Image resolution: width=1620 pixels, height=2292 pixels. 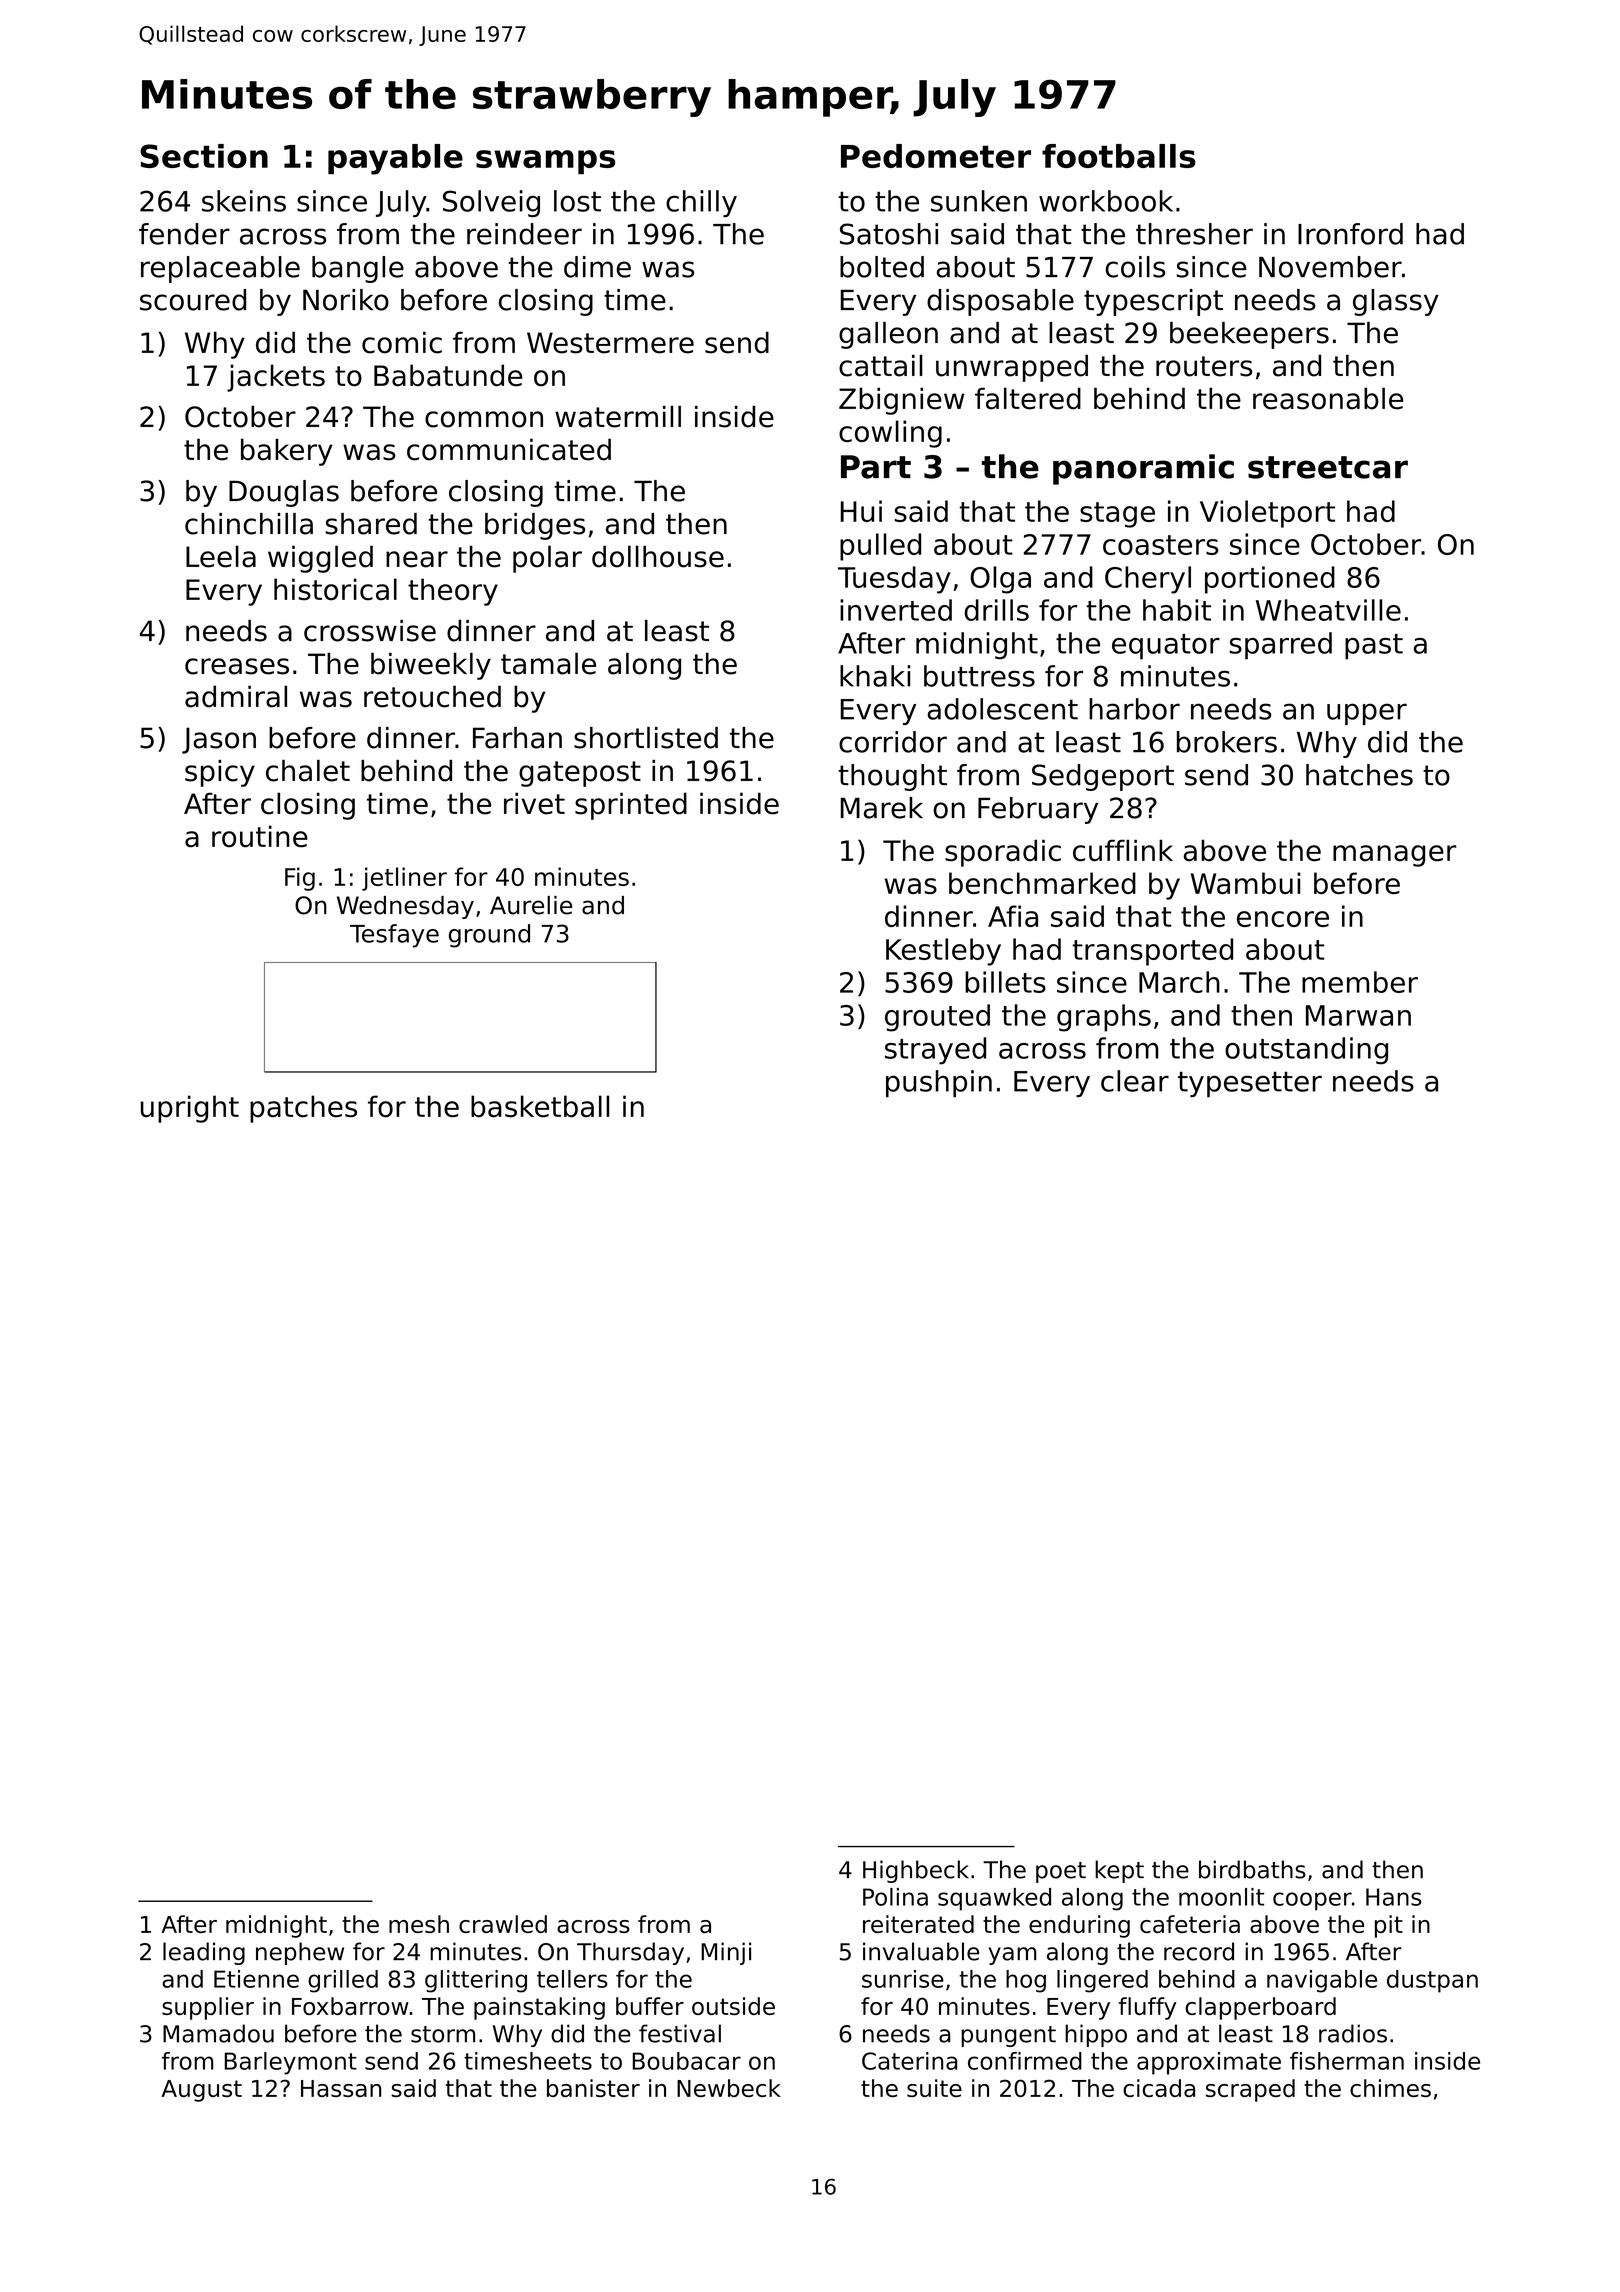 What do you see at coordinates (936, 156) in the image?
I see `Pedometer` at bounding box center [936, 156].
